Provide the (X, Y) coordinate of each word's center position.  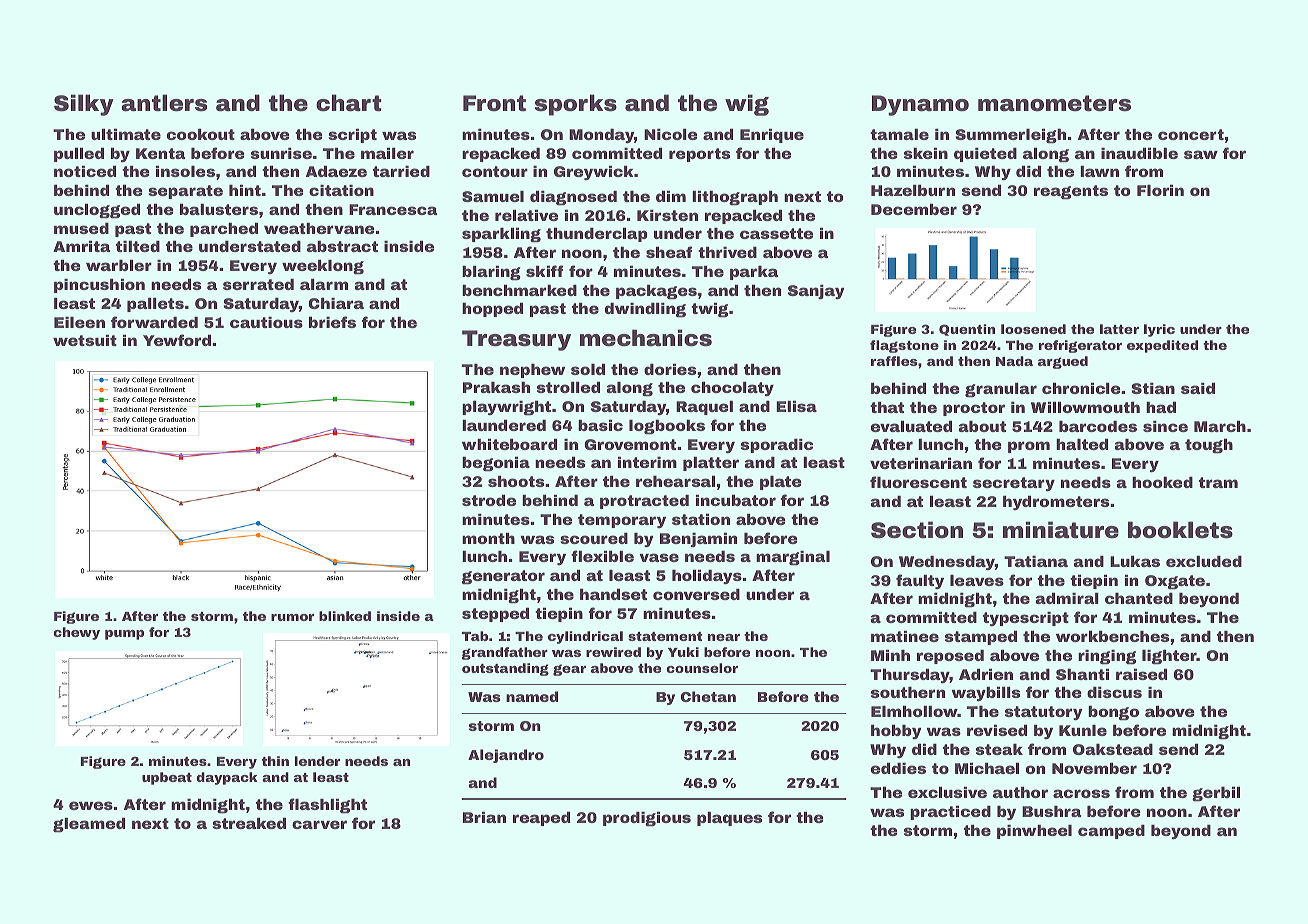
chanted (1139, 598)
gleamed (89, 825)
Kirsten (667, 215)
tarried (401, 171)
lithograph (735, 198)
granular (1001, 390)
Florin (1160, 190)
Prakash (496, 387)
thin (275, 761)
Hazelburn (913, 190)
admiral (1067, 598)
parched (224, 229)
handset (613, 594)
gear (569, 670)
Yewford (177, 340)
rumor (292, 617)
